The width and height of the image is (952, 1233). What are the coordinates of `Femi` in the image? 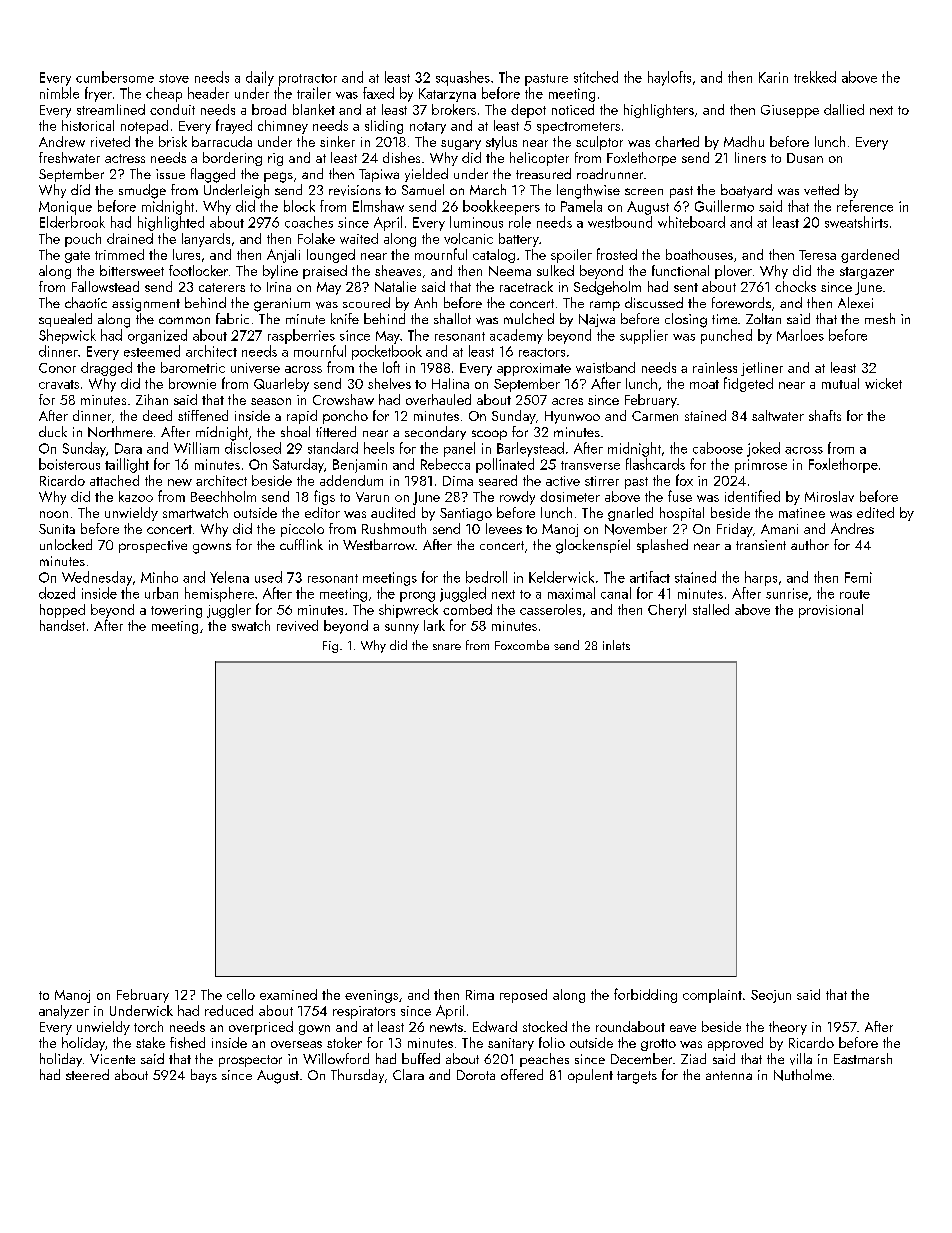 It's located at (858, 577).
